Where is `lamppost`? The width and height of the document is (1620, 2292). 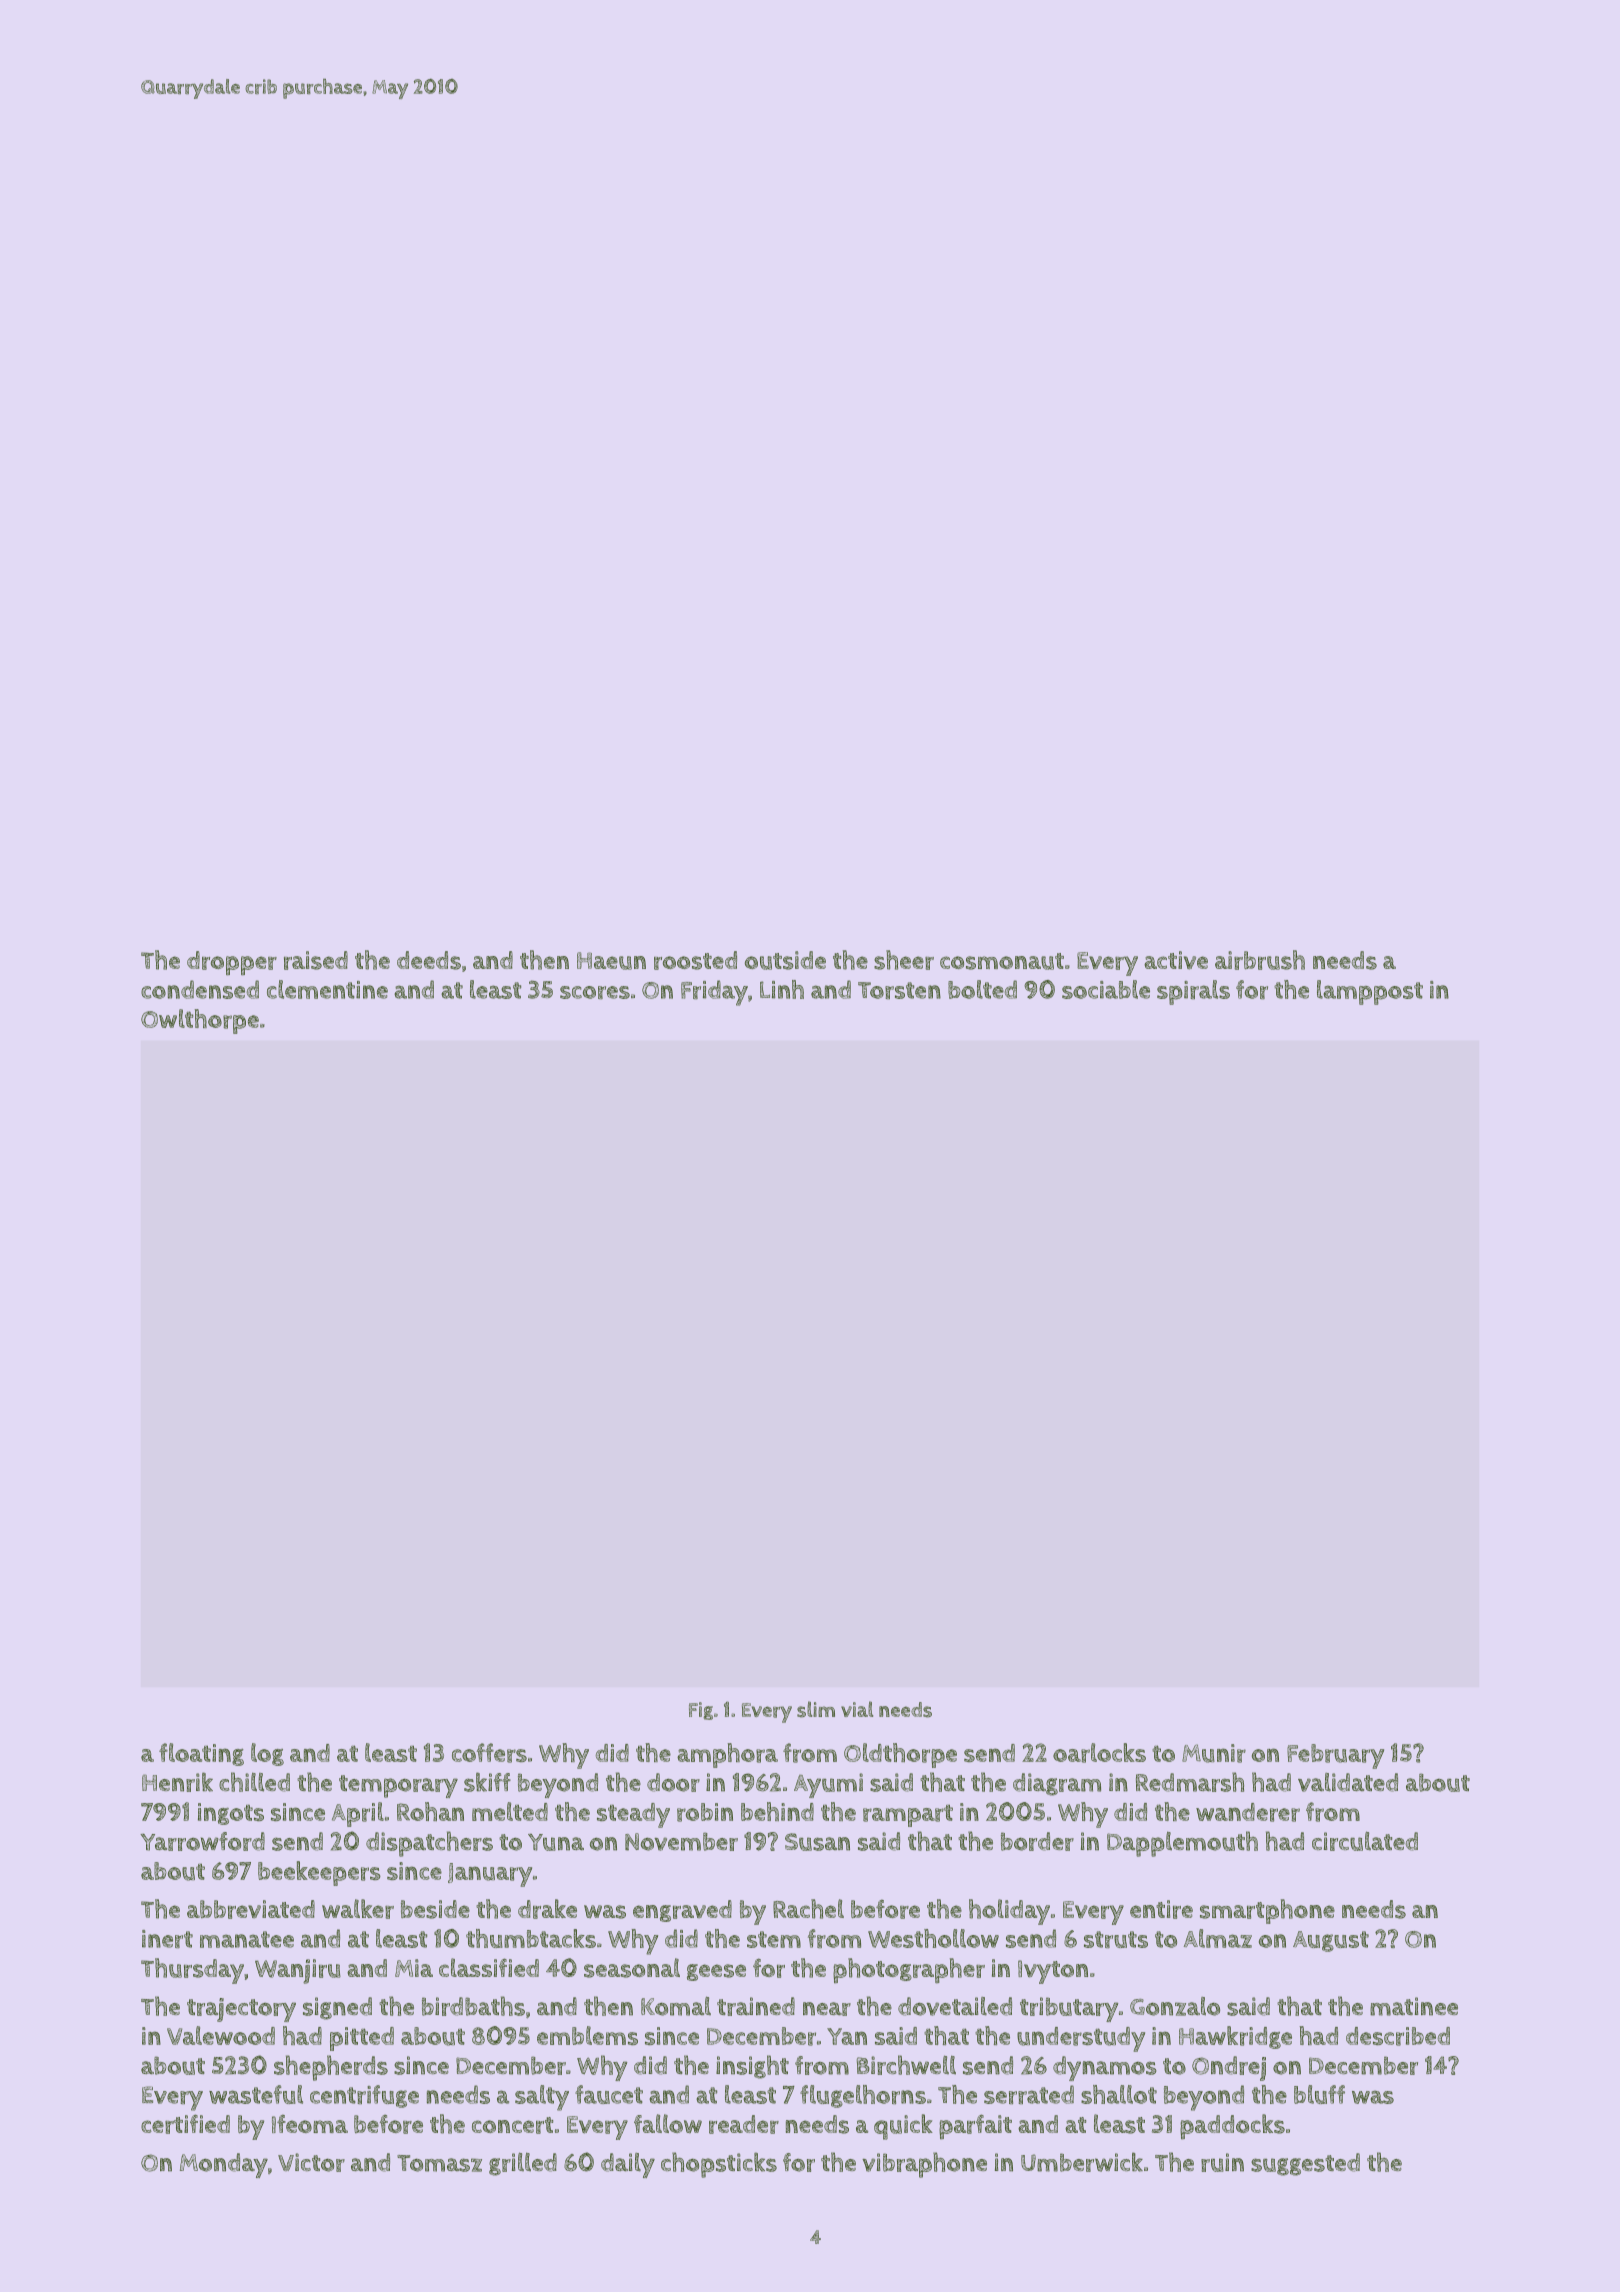
lamppost is located at coordinates (1370, 992).
